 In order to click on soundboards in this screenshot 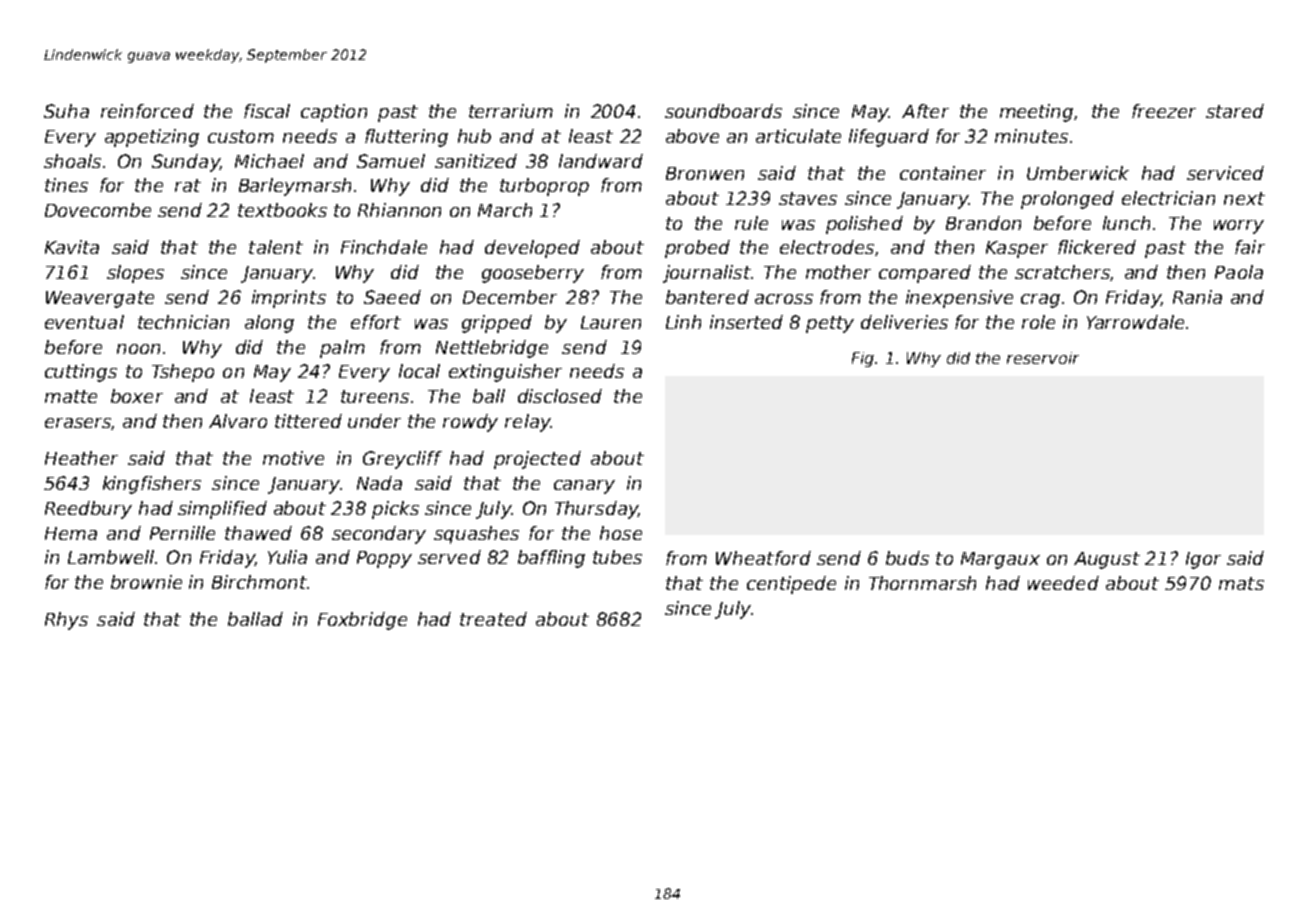, I will do `click(723, 111)`.
